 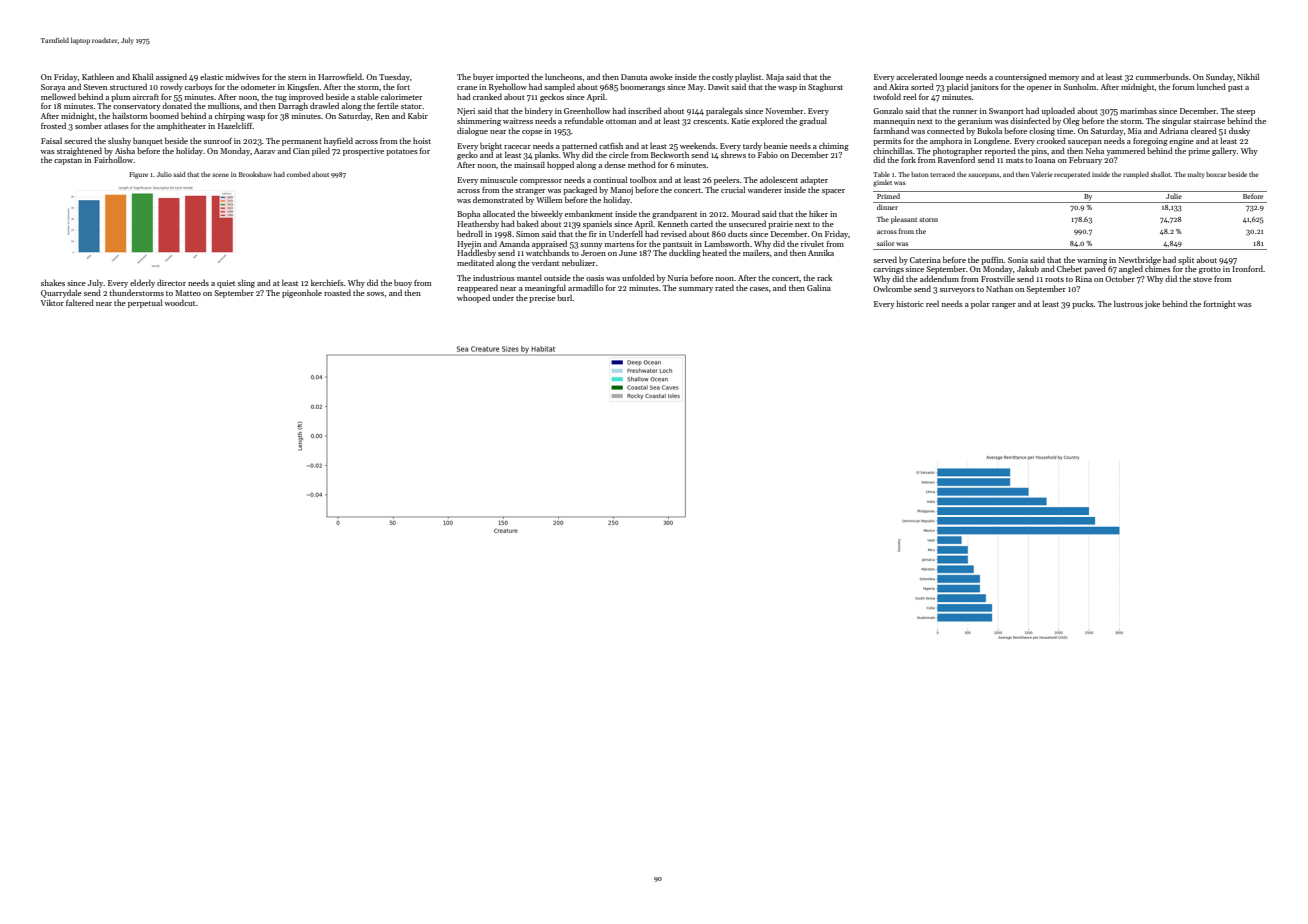 I want to click on Maja, so click(x=775, y=78).
